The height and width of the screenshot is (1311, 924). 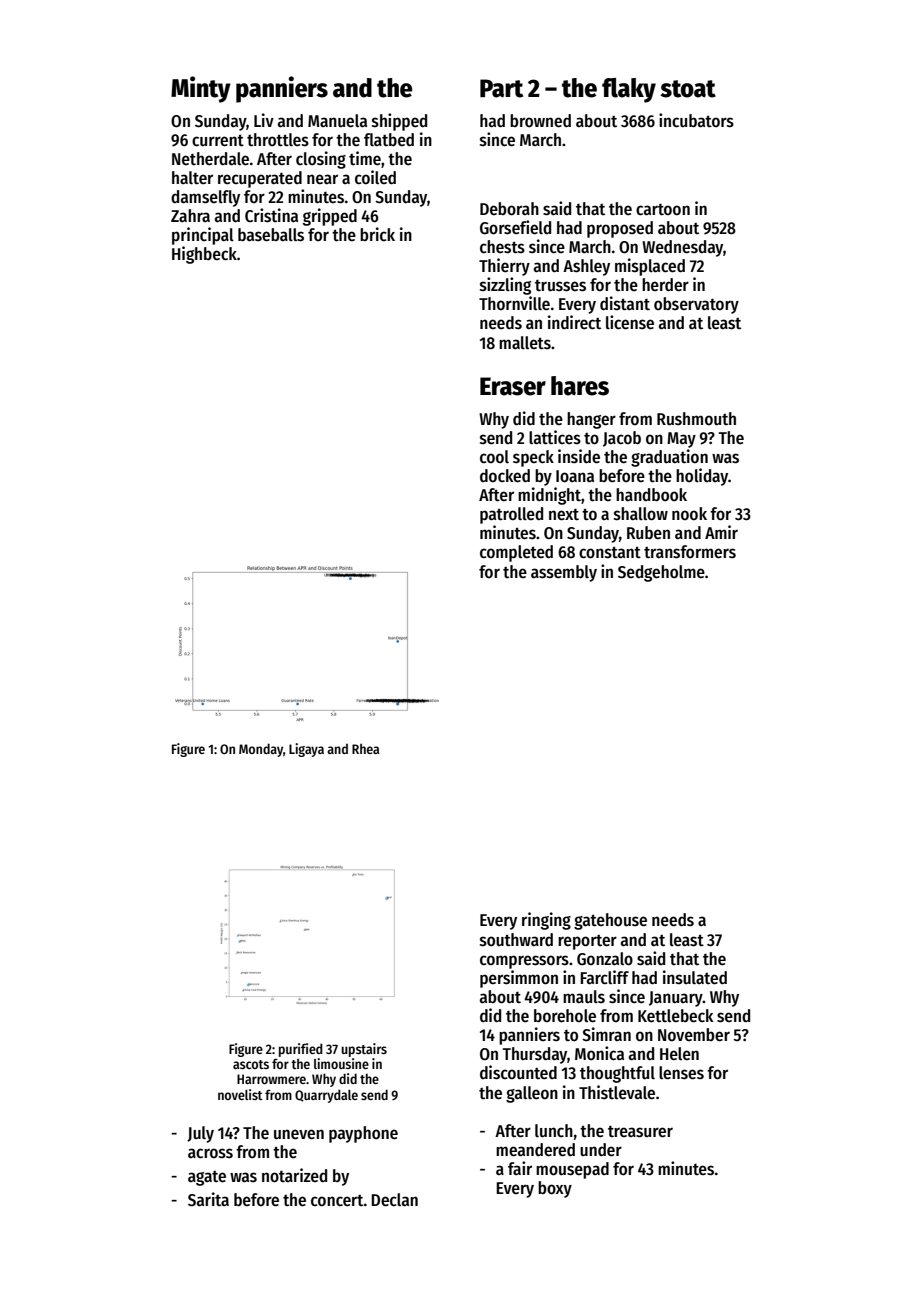 What do you see at coordinates (306, 750) in the screenshot?
I see `Ligaya` at bounding box center [306, 750].
